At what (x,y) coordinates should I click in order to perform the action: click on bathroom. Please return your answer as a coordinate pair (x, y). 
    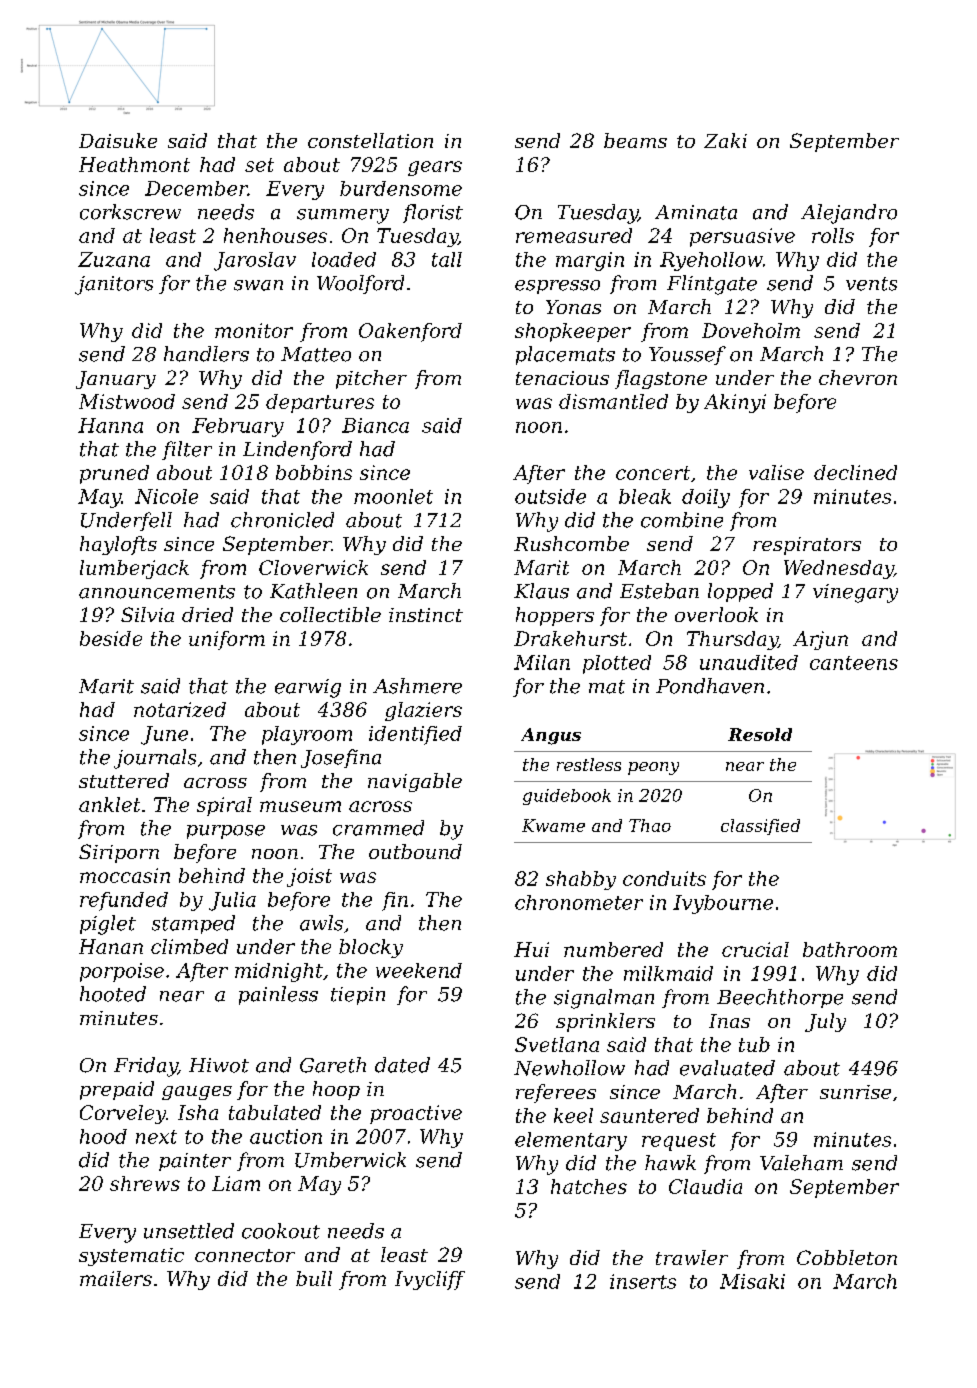
    Looking at the image, I should click on (850, 949).
